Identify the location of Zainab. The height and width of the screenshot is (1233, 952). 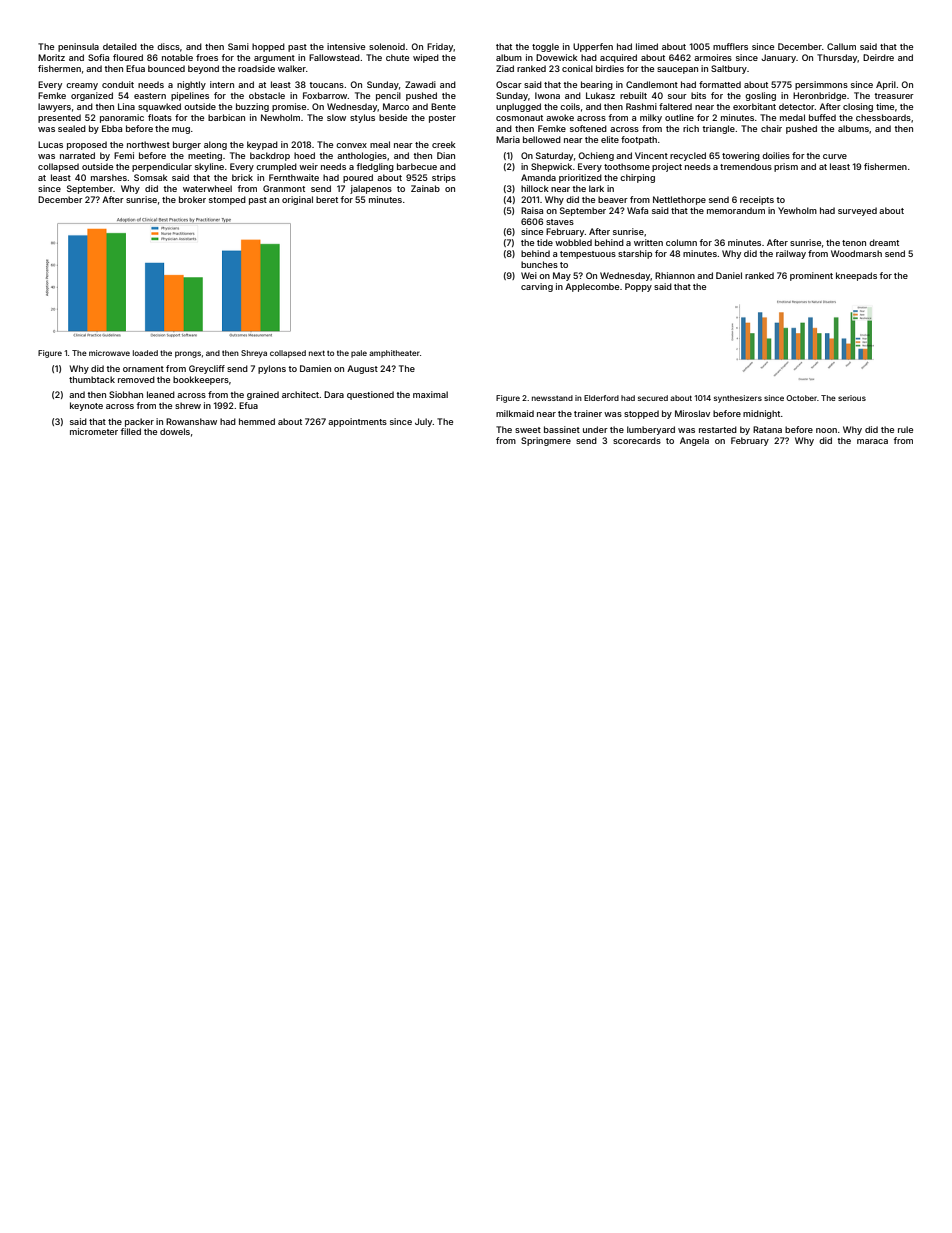
(425, 188).
